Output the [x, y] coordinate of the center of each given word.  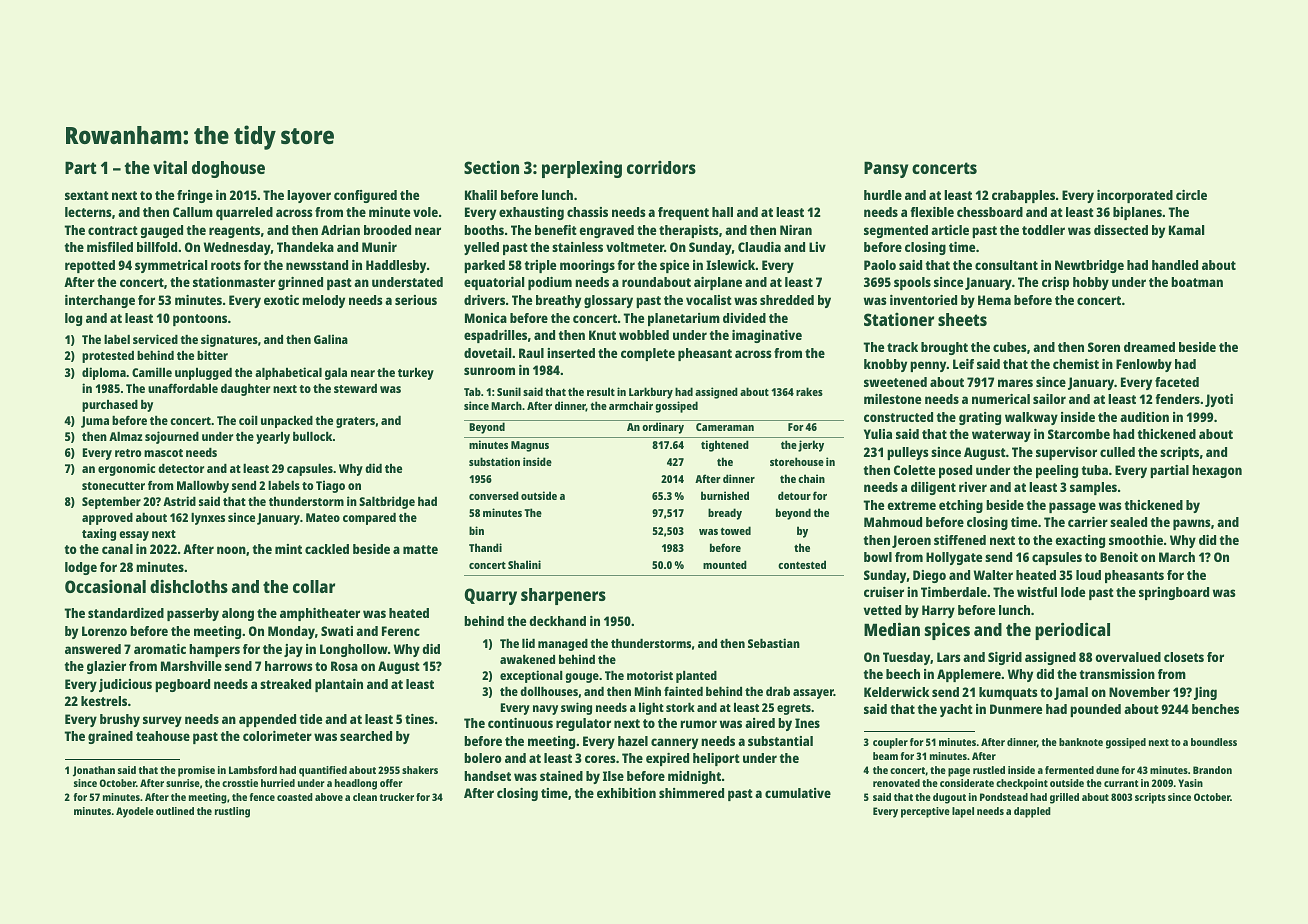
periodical [1072, 631]
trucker [396, 797]
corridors [661, 167]
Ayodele [135, 812]
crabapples [1023, 196]
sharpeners [563, 596]
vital [170, 167]
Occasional [105, 586]
